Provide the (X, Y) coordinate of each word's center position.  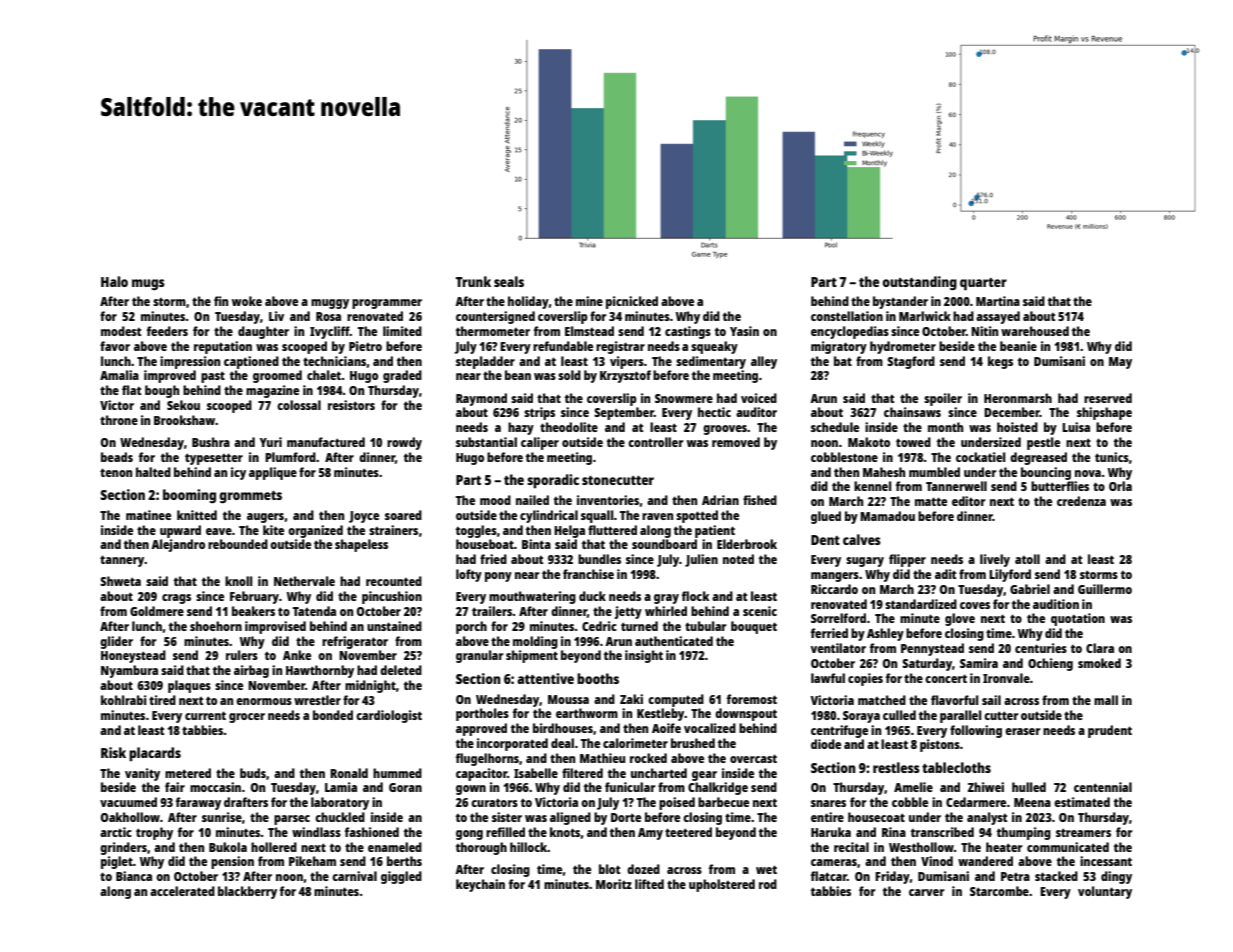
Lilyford (1010, 575)
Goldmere (157, 611)
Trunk (473, 281)
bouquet (754, 627)
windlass (316, 832)
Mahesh (884, 472)
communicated (1068, 847)
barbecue (723, 802)
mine (589, 301)
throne (119, 420)
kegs (1000, 362)
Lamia (341, 787)
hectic (714, 412)
